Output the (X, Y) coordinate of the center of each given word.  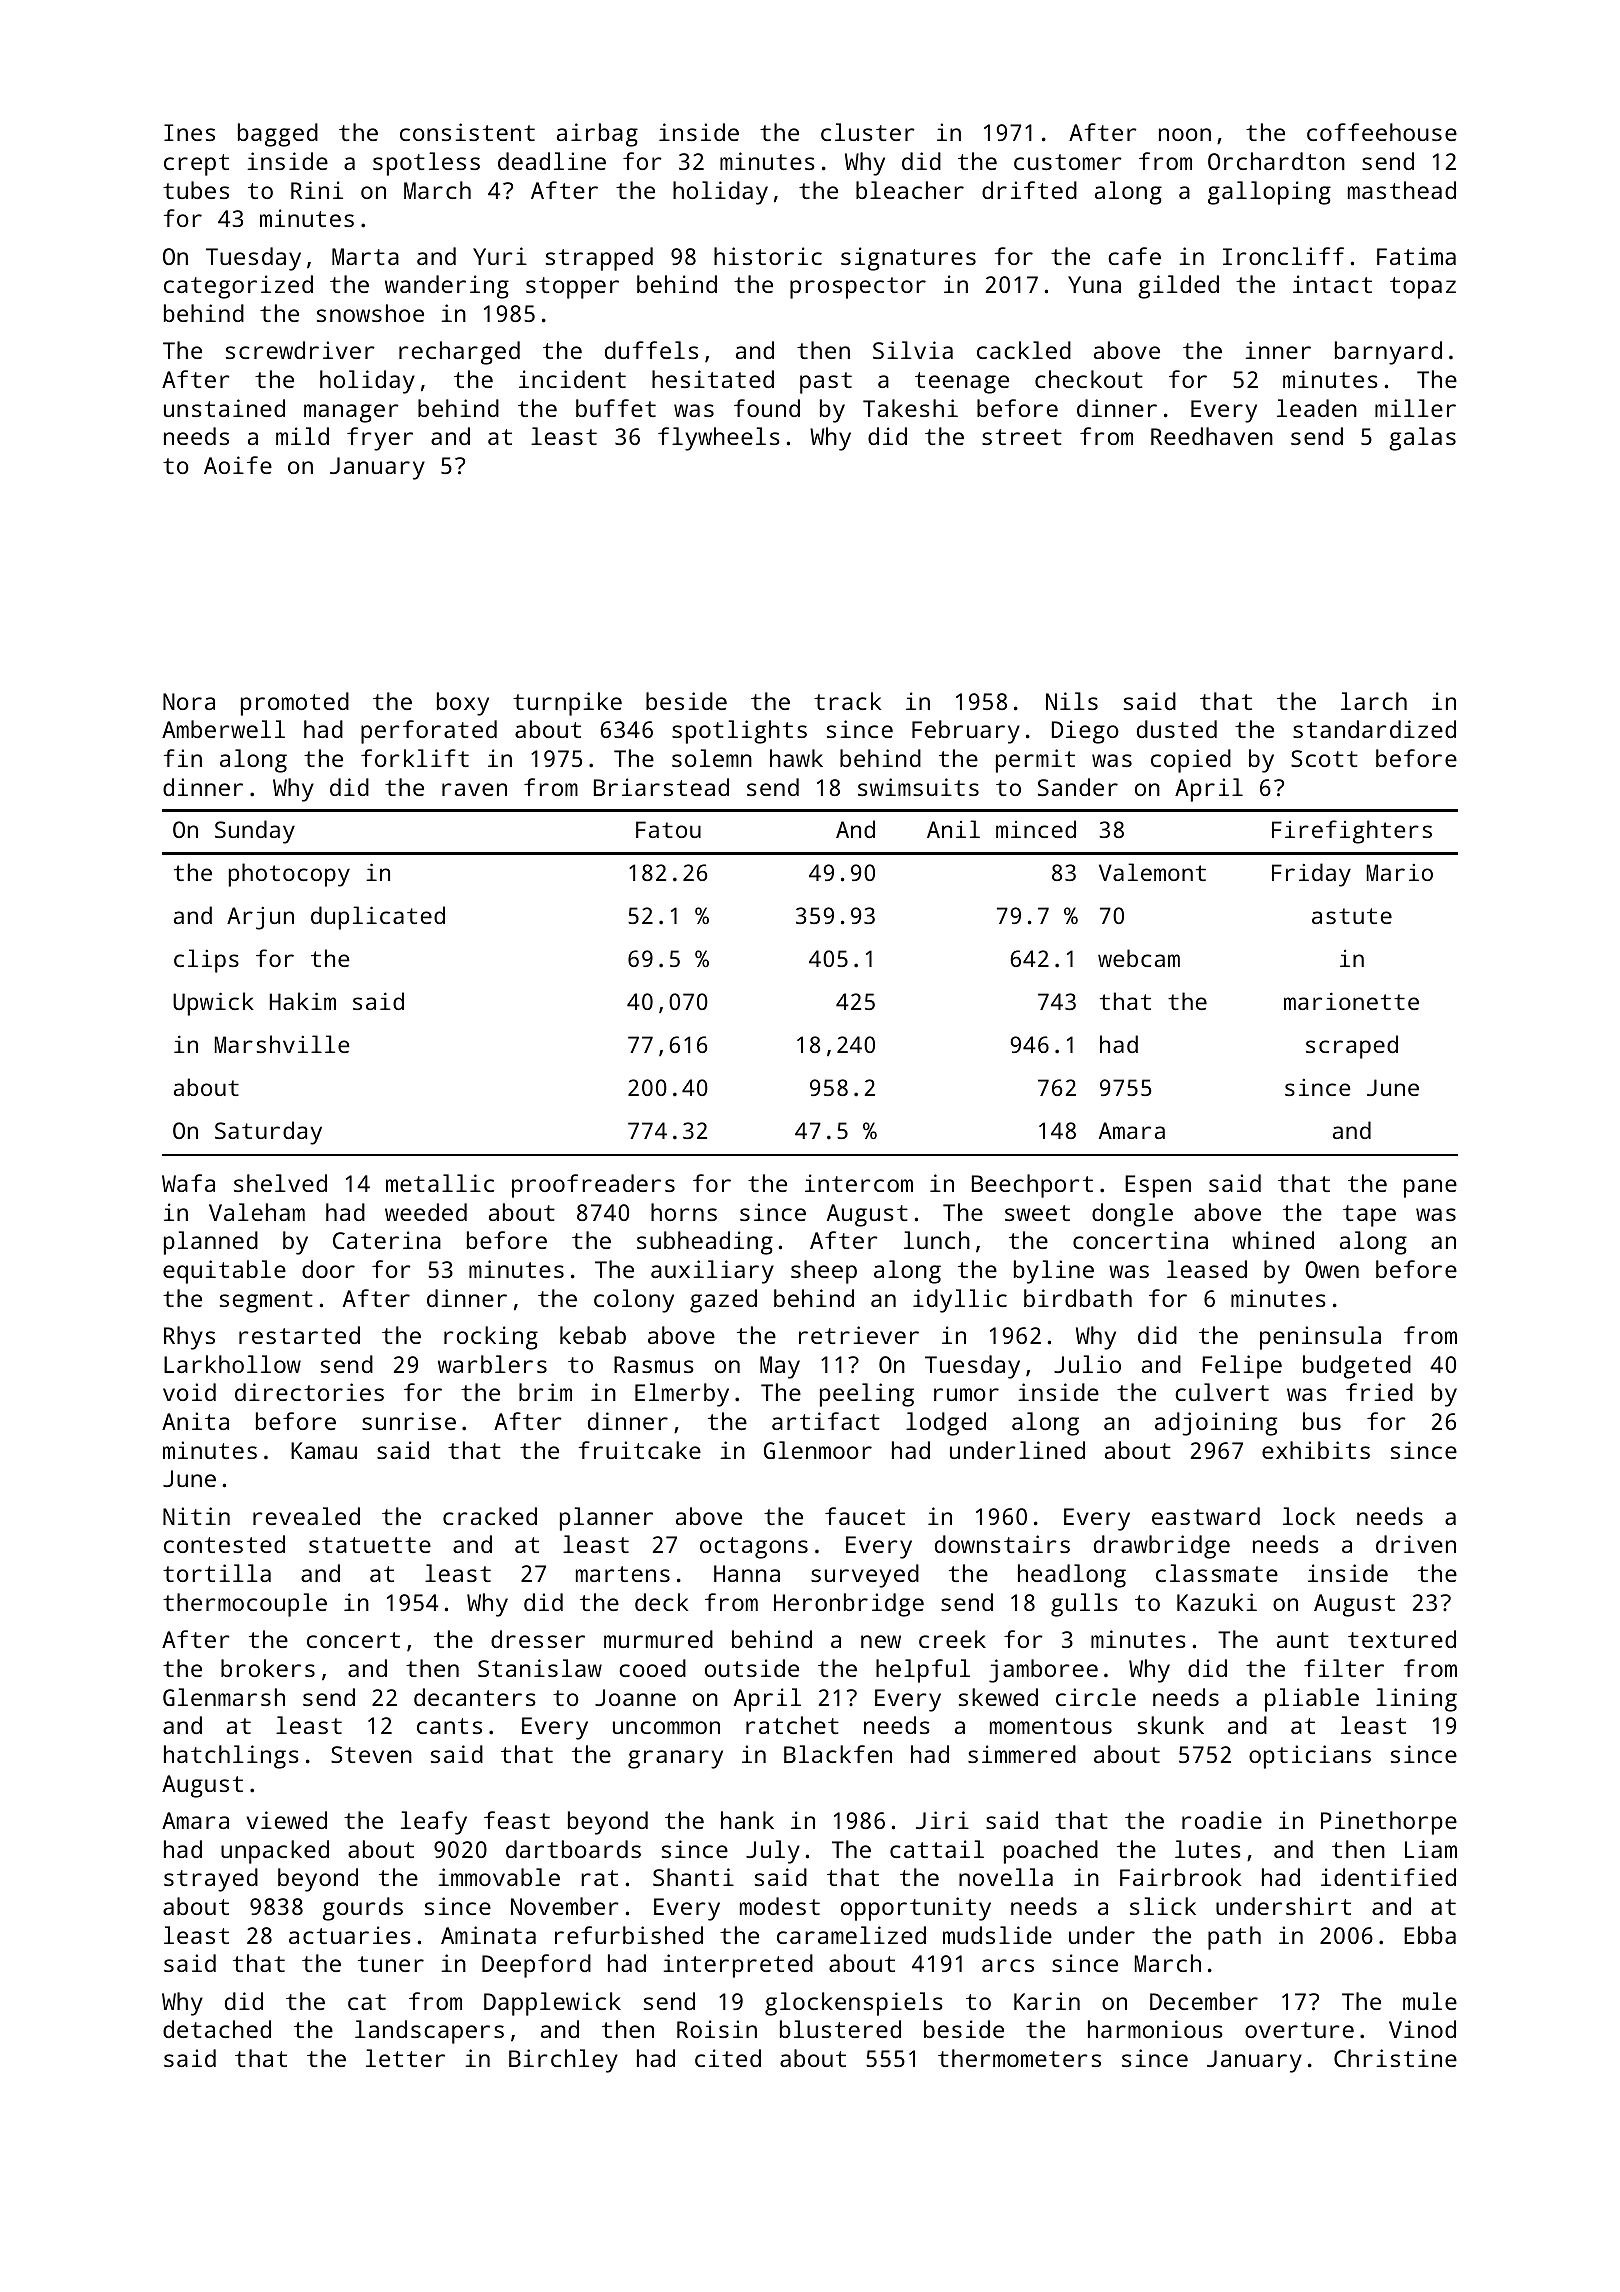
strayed (211, 1880)
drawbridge (1162, 1547)
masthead (1402, 190)
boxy (463, 704)
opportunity (916, 1909)
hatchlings (231, 1757)
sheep (824, 1272)
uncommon (666, 1727)
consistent (467, 132)
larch (1374, 701)
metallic (440, 1183)
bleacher (910, 190)
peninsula (1320, 1338)
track (847, 701)
